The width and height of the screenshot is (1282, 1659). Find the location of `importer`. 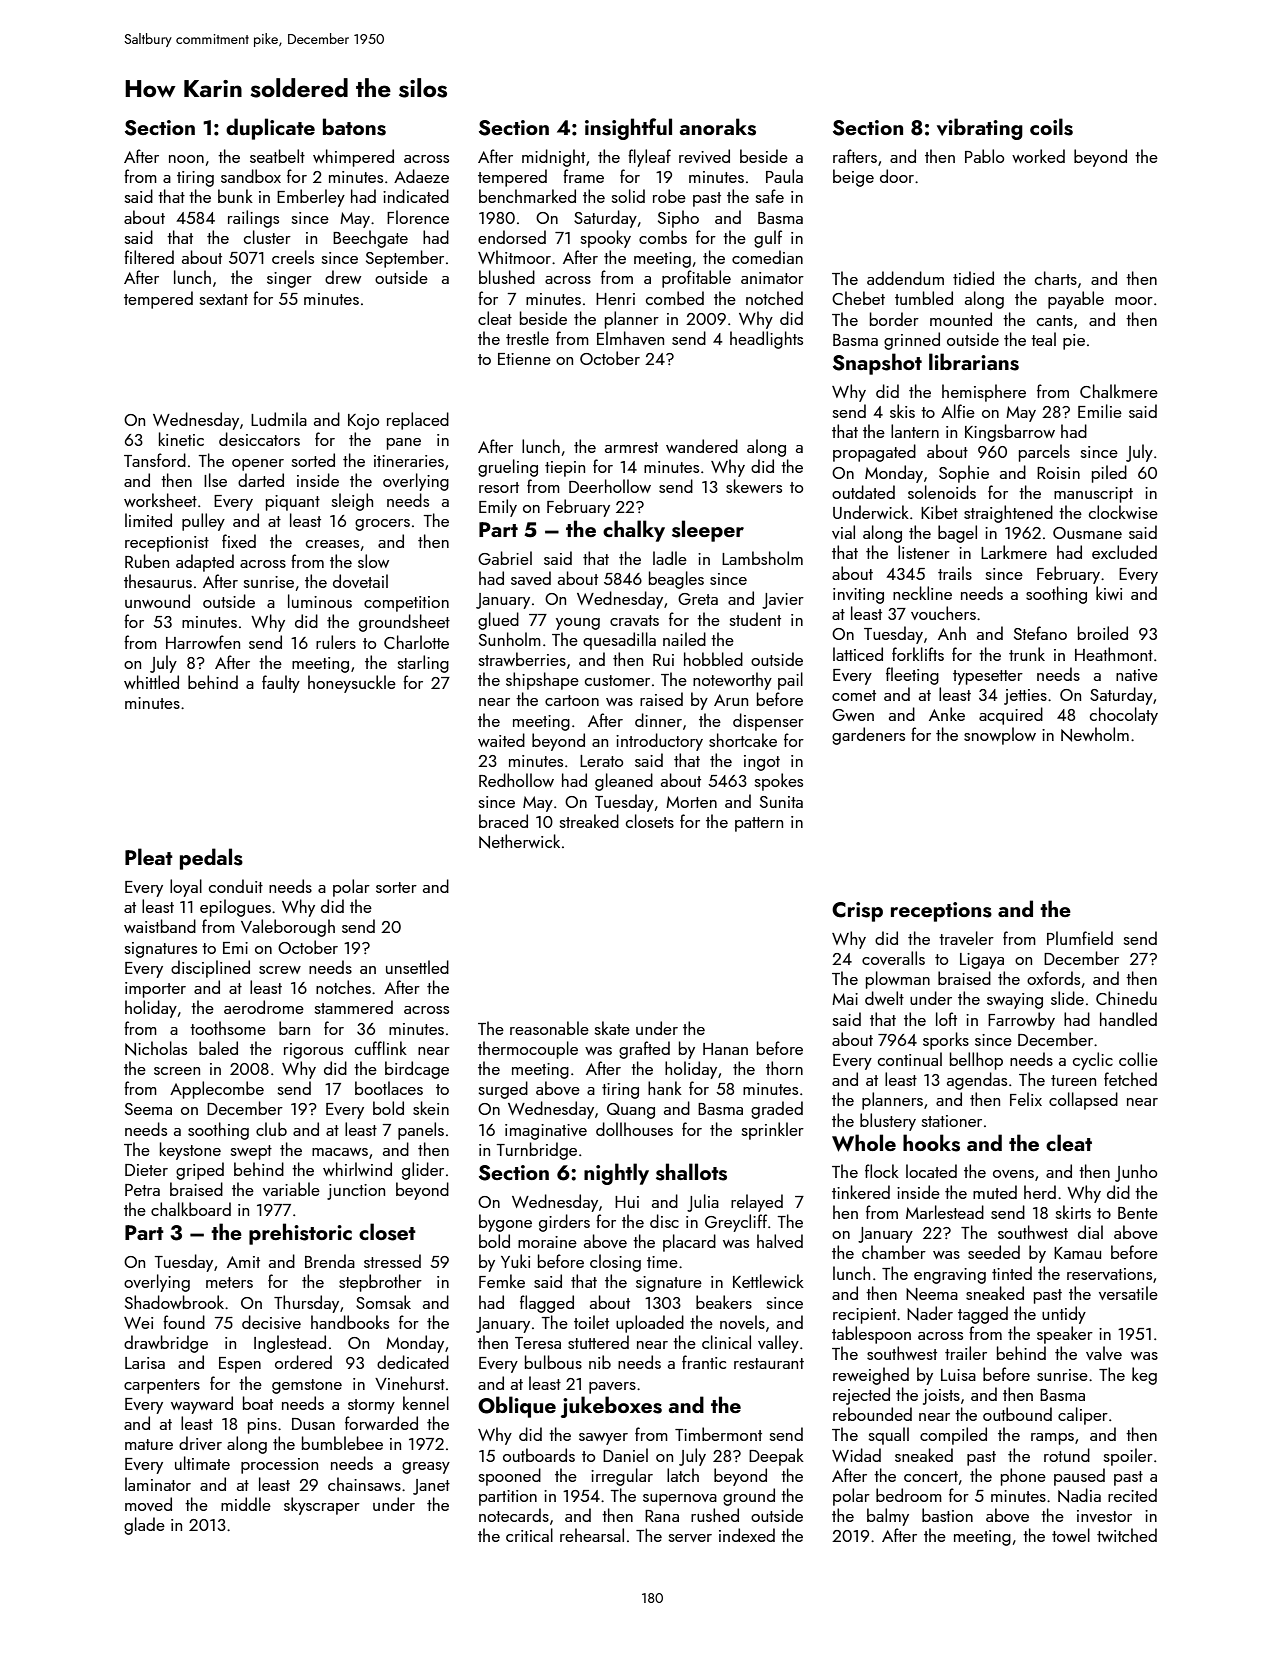

importer is located at coordinates (155, 990).
